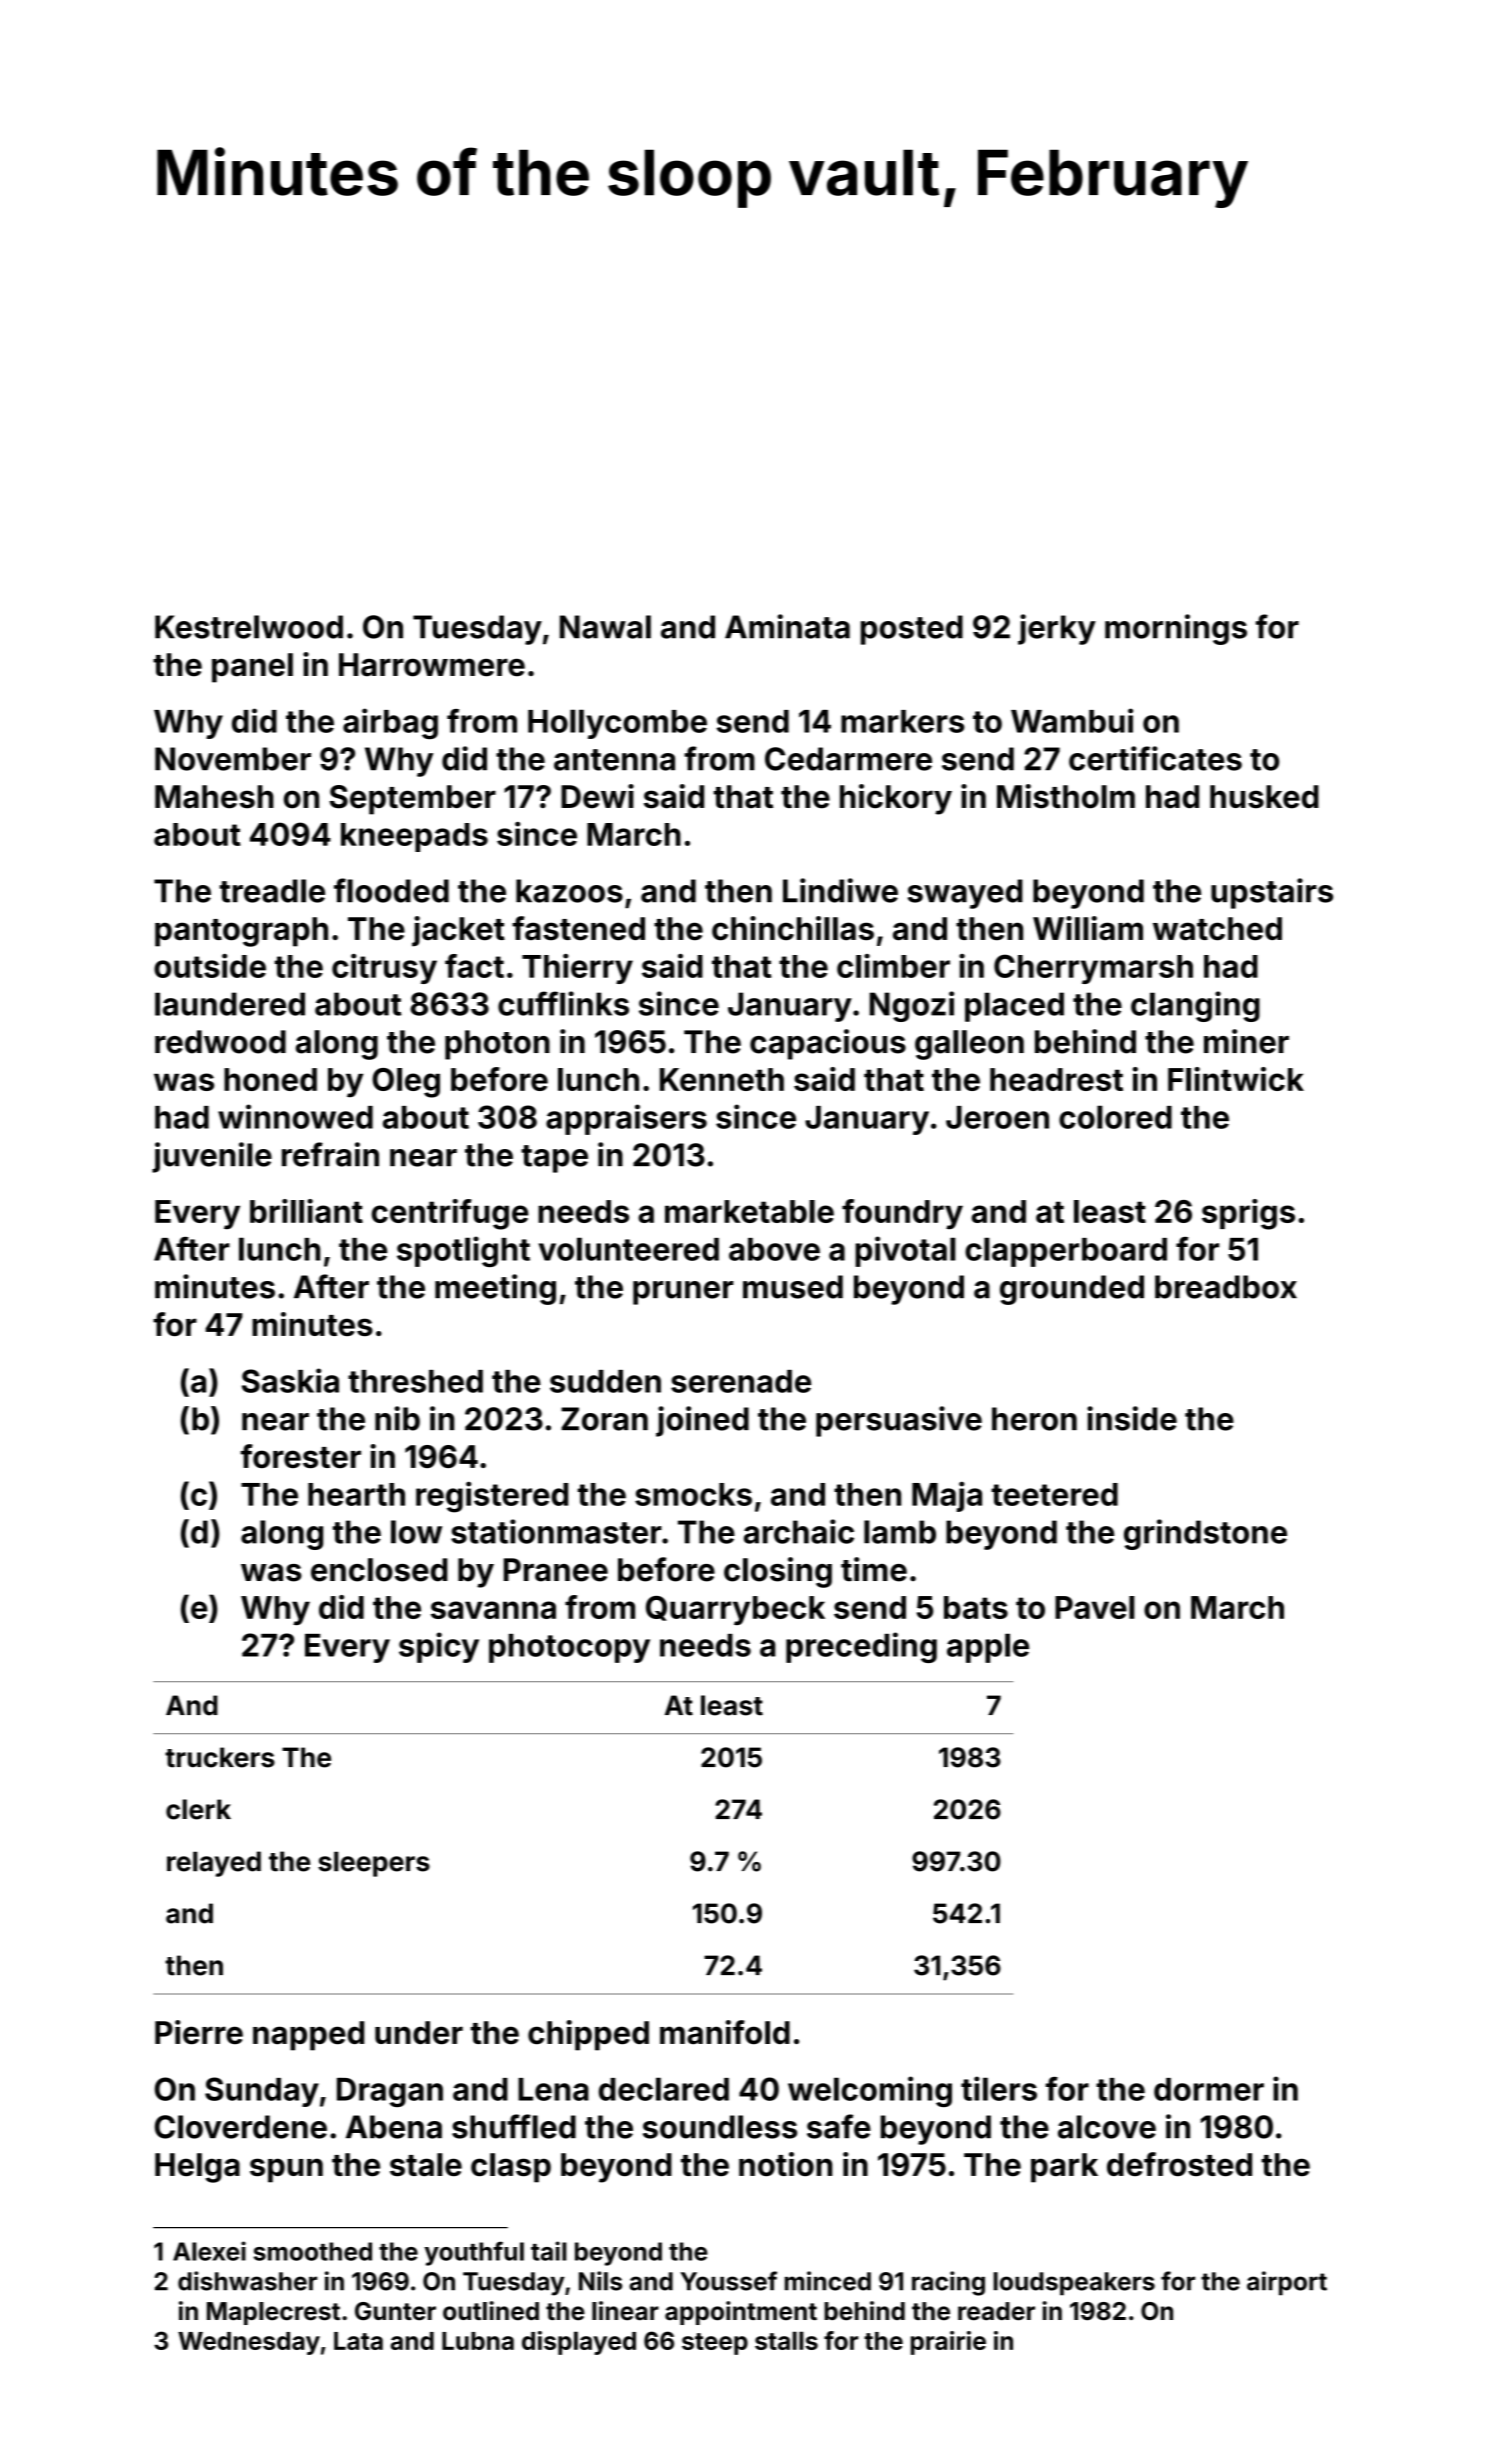  I want to click on Helga, so click(197, 2168).
